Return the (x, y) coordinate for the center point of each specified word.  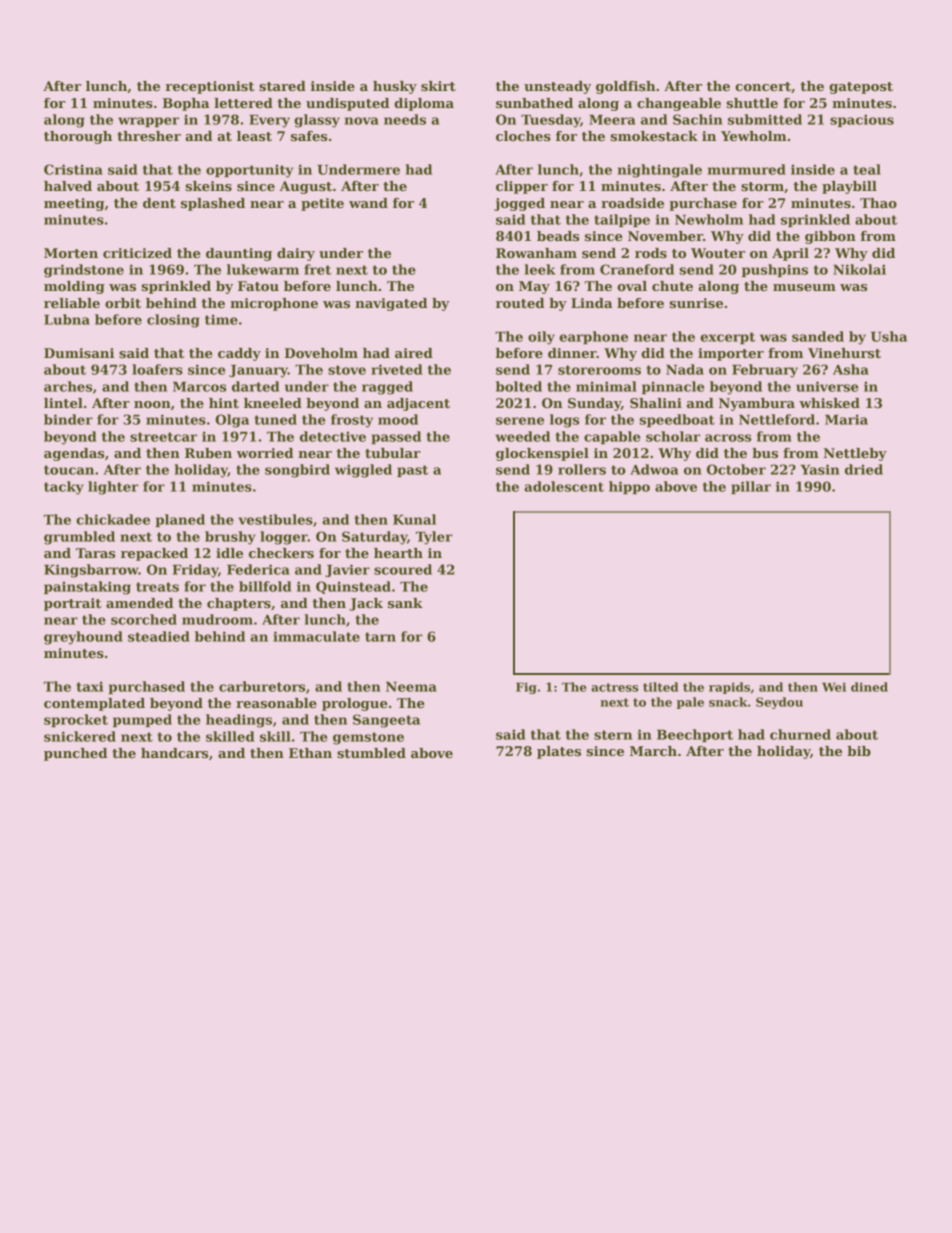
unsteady (557, 87)
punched (75, 754)
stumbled (371, 753)
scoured (403, 569)
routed (520, 303)
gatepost (861, 88)
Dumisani (79, 353)
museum (804, 287)
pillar (751, 487)
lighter (113, 488)
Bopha (186, 104)
